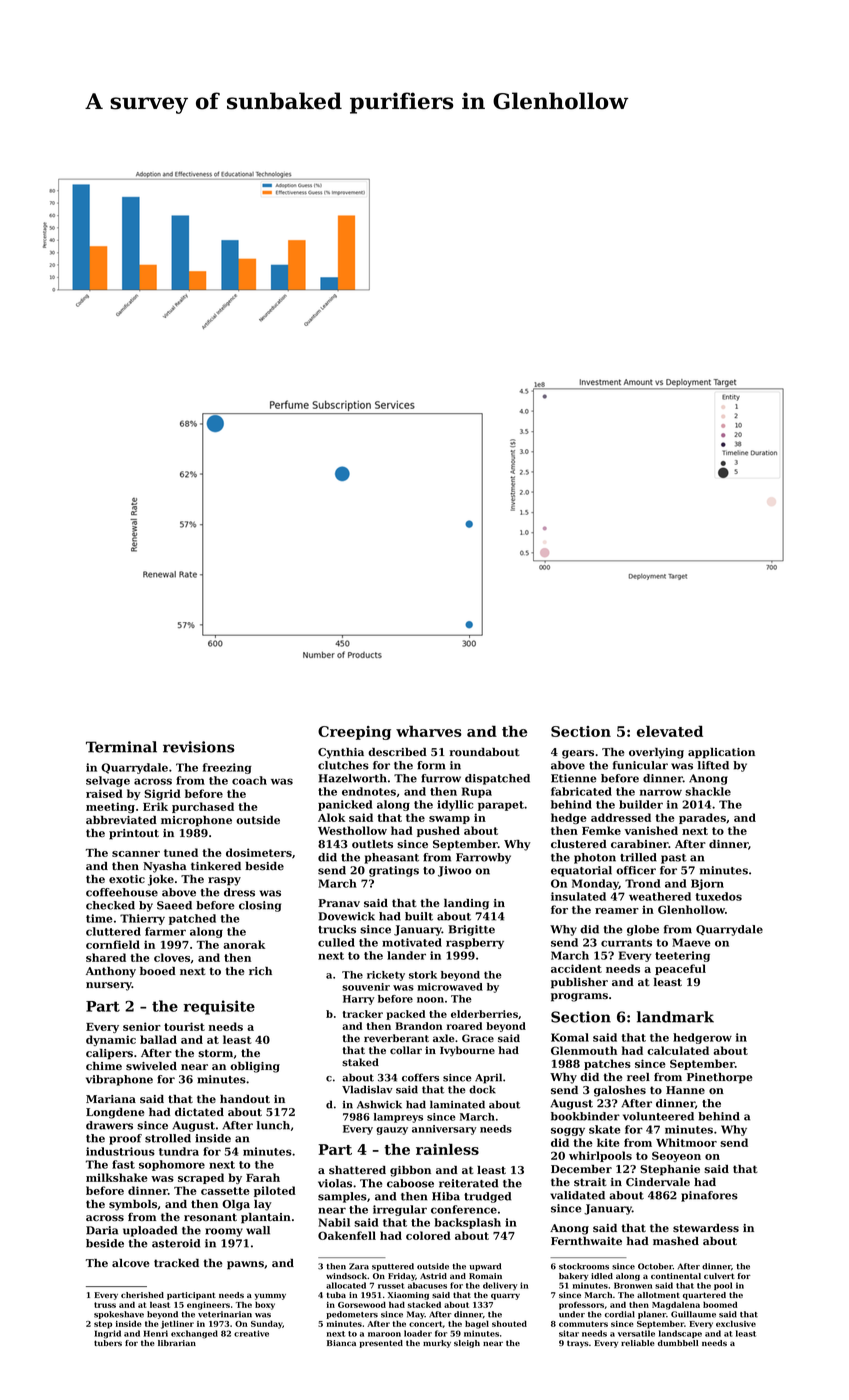  Describe the element at coordinates (429, 731) in the screenshot. I see `wharves` at that location.
